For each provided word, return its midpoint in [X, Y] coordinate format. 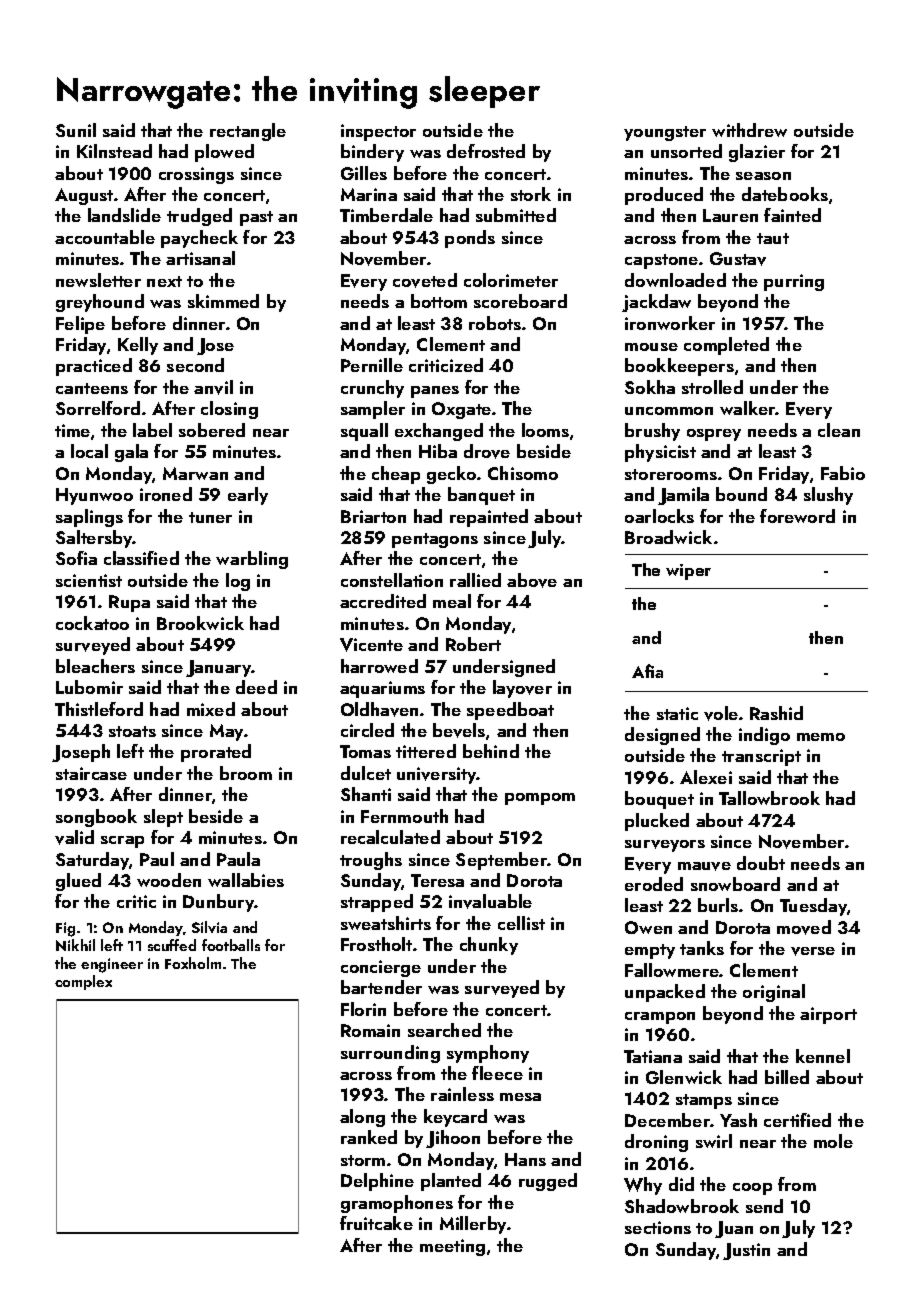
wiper [688, 572]
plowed [224, 153]
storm [363, 1160]
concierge [381, 968]
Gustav [738, 259]
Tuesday [813, 907]
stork [531, 194]
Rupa [129, 603]
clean [839, 430]
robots [495, 323]
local [89, 451]
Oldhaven [379, 709]
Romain [370, 1030]
